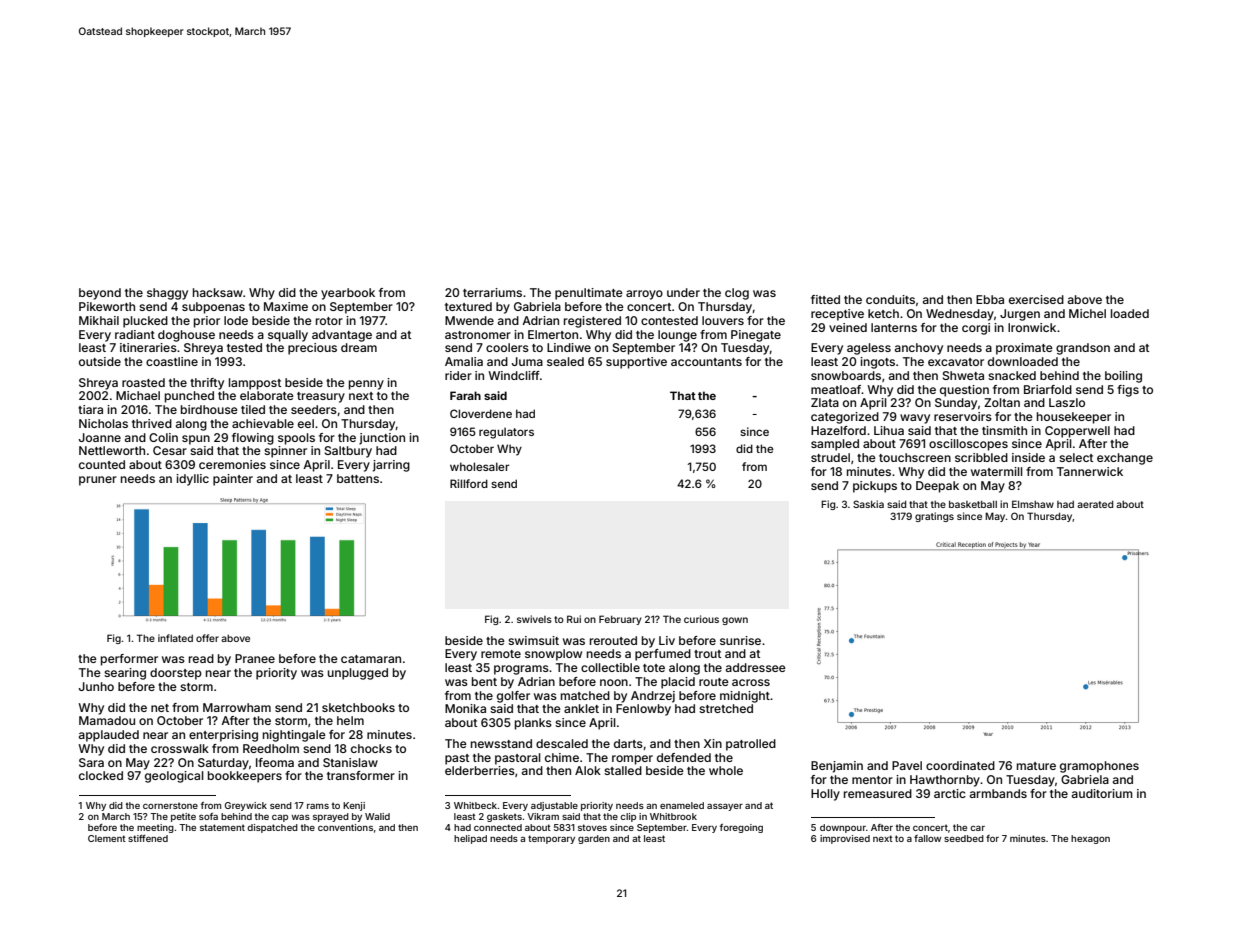 The width and height of the screenshot is (1233, 952). What do you see at coordinates (253, 409) in the screenshot?
I see `tiled` at bounding box center [253, 409].
